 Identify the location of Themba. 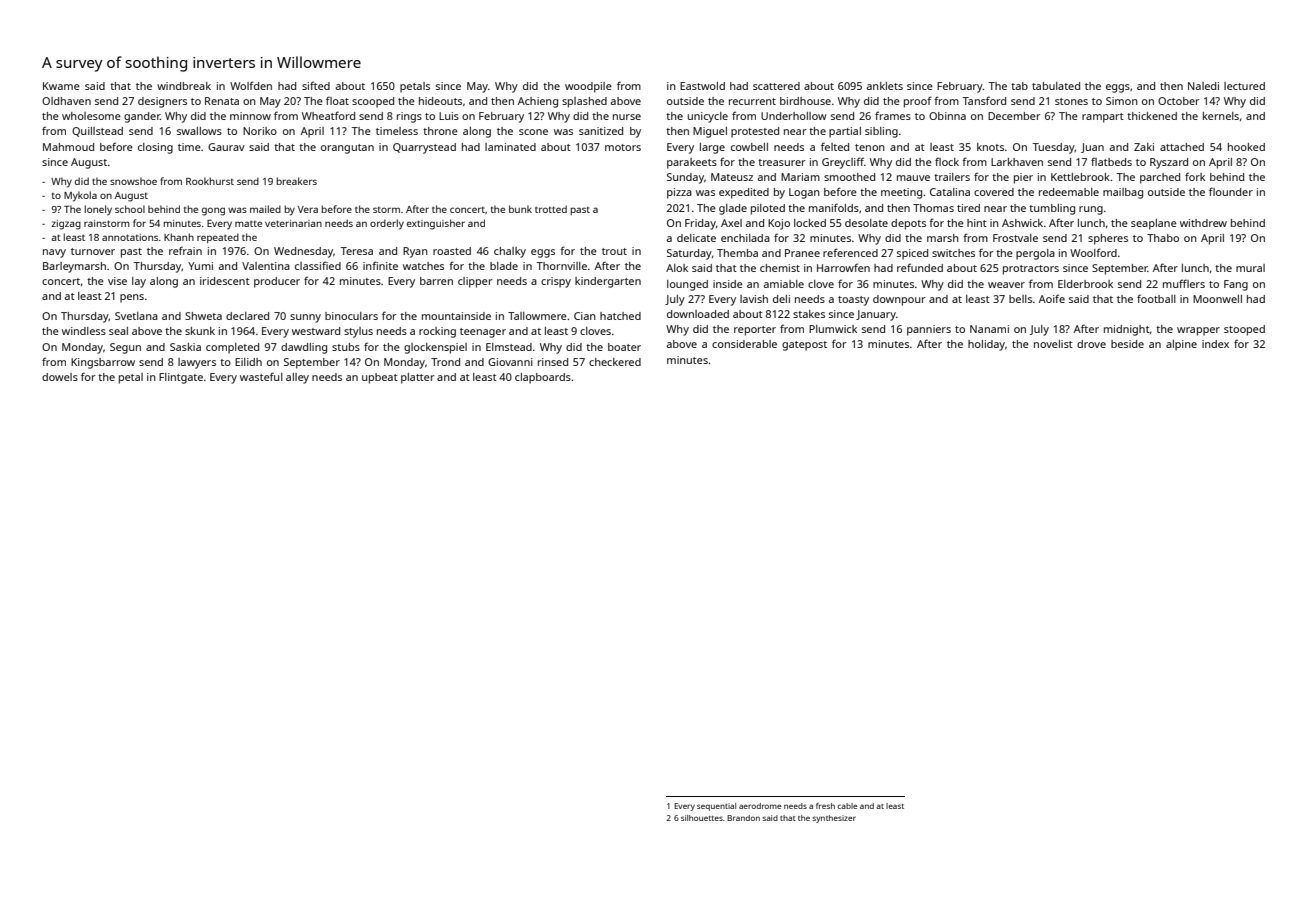
(737, 253).
